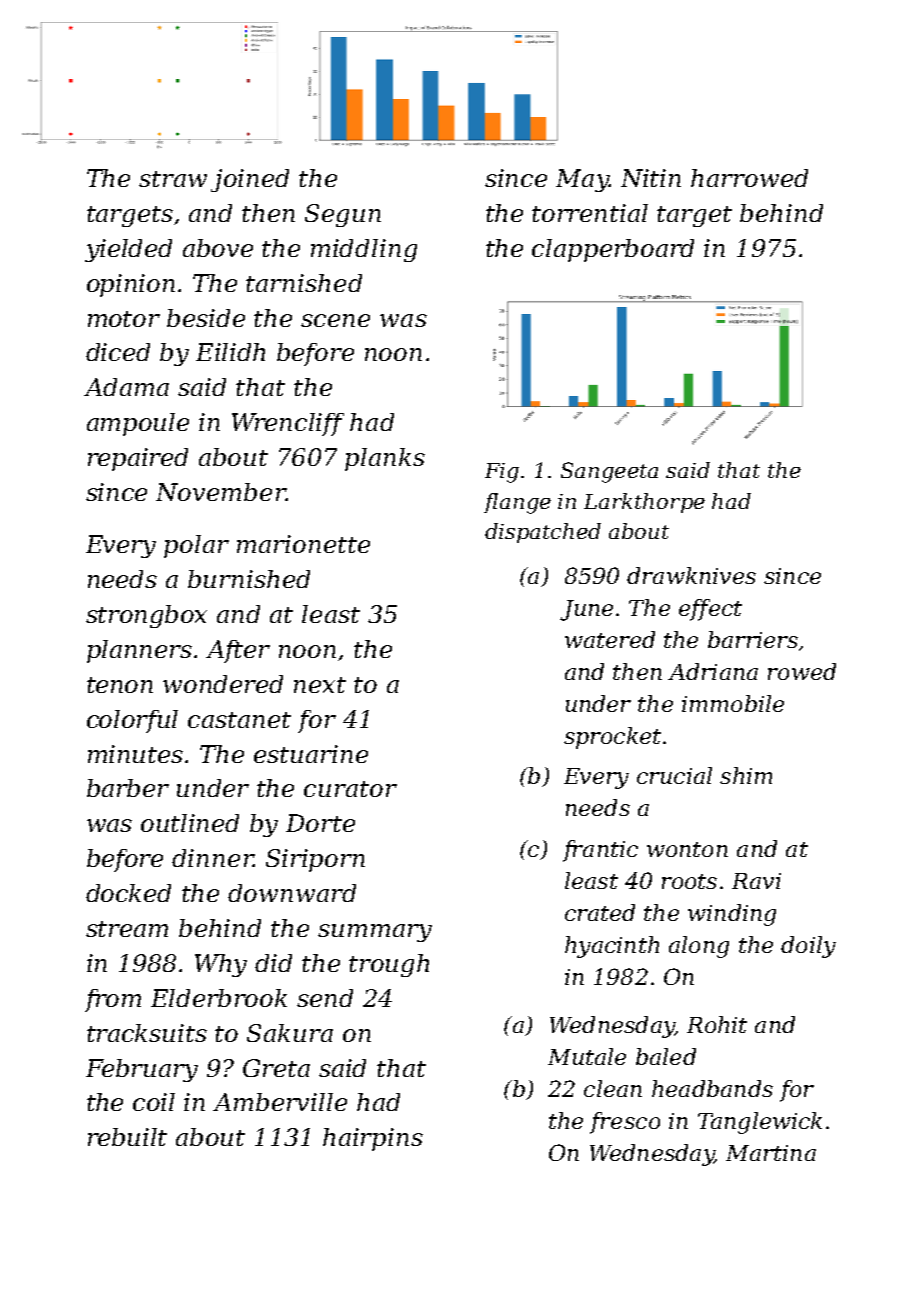 The height and width of the screenshot is (1311, 924). What do you see at coordinates (590, 213) in the screenshot?
I see `torrential` at bounding box center [590, 213].
